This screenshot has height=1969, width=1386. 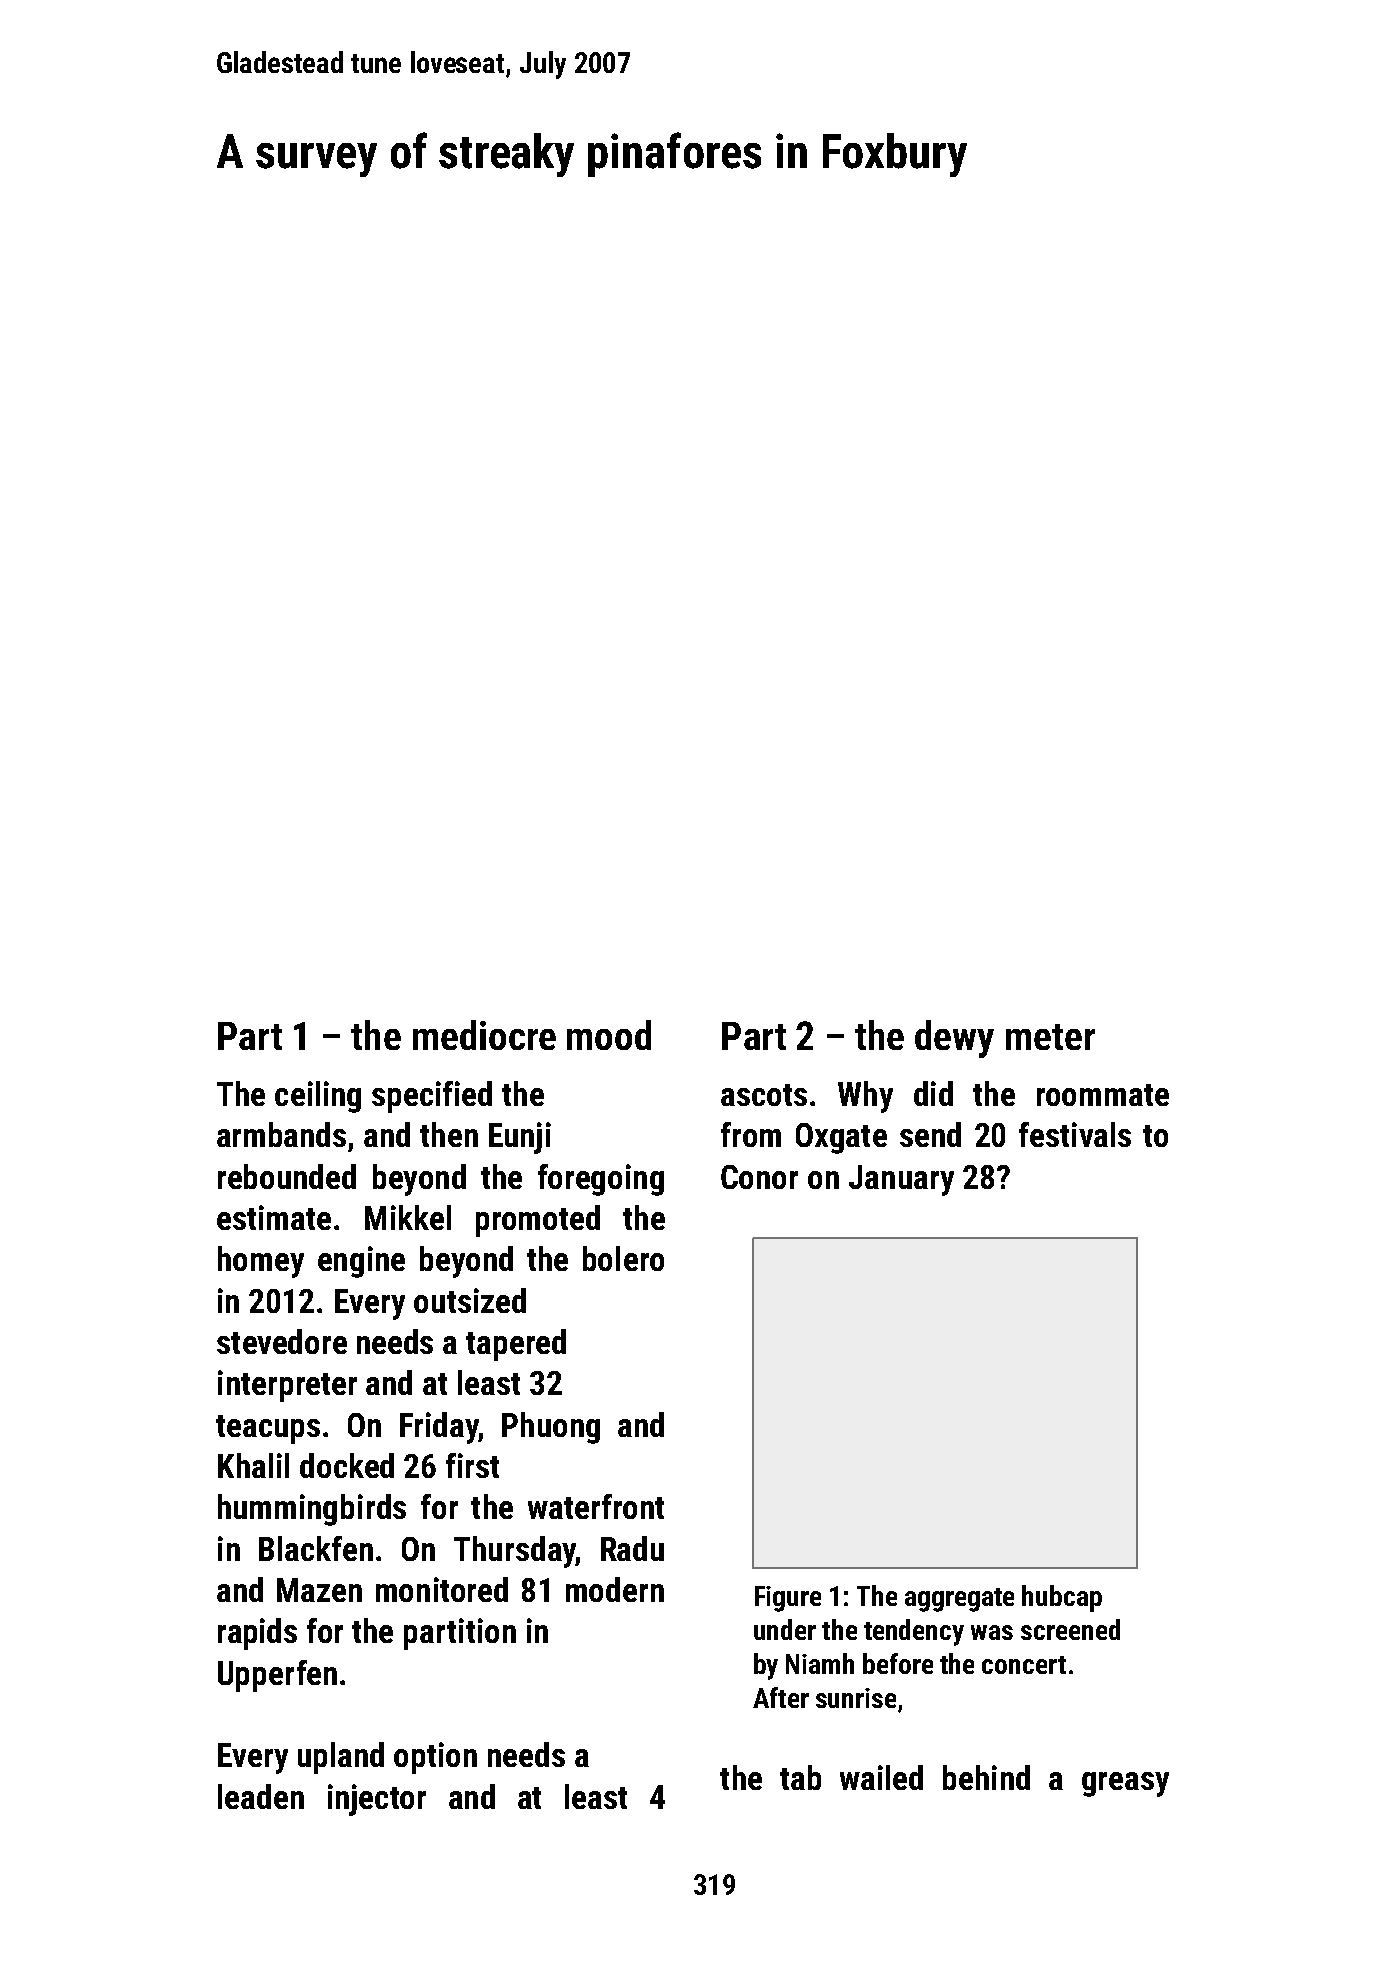 What do you see at coordinates (551, 1428) in the screenshot?
I see `Phuong` at bounding box center [551, 1428].
